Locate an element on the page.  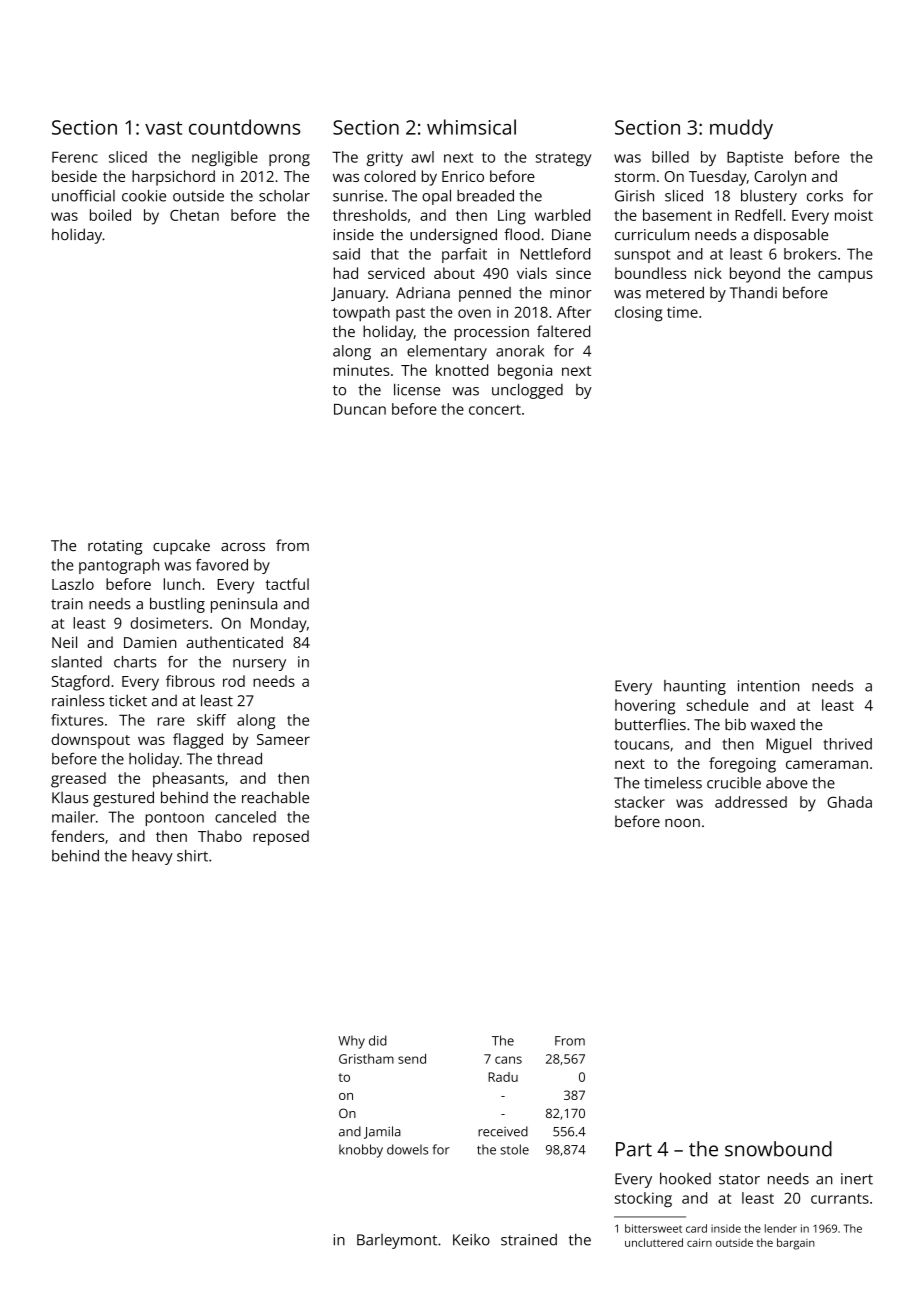
Miguel is located at coordinates (788, 745).
